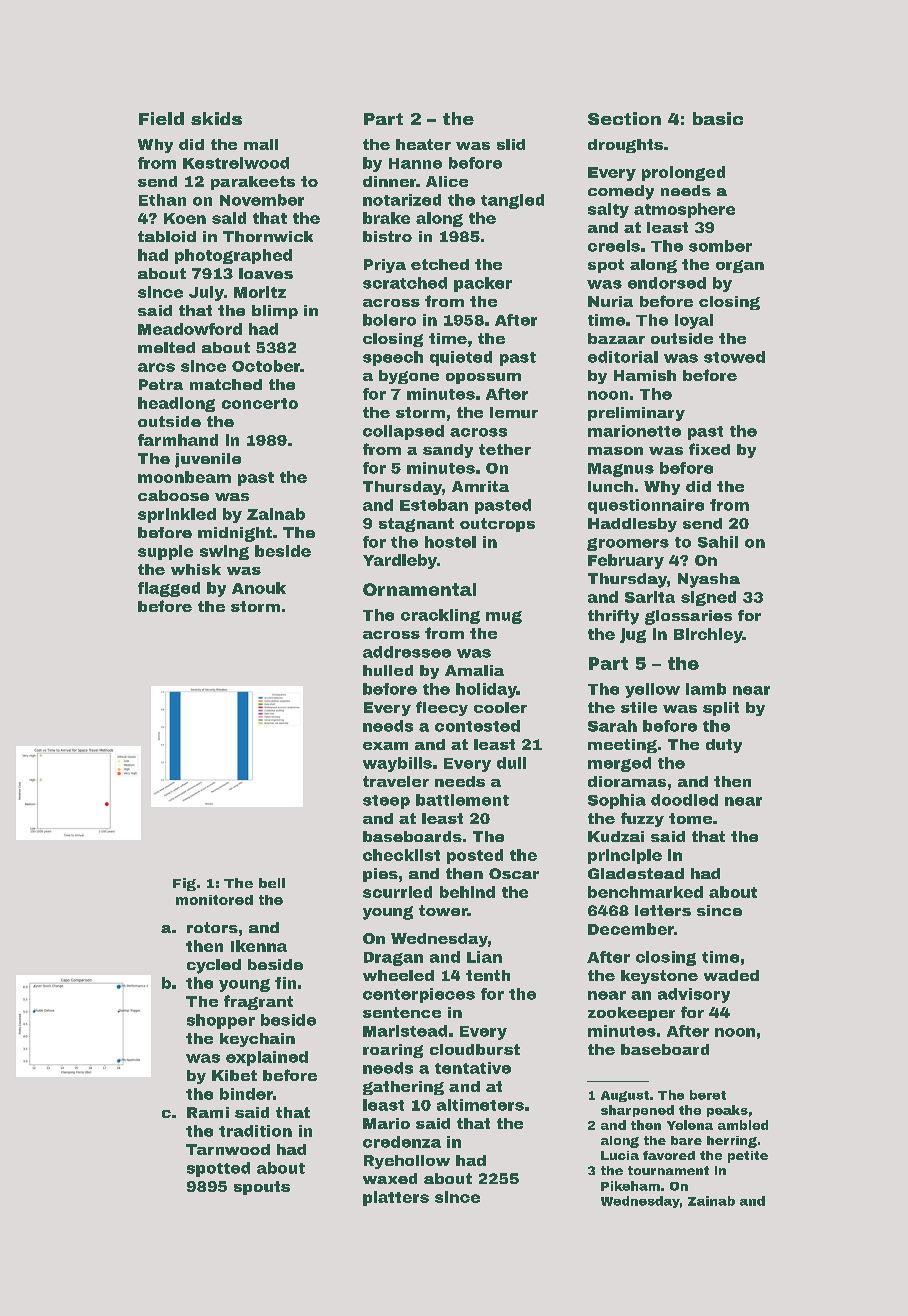  What do you see at coordinates (720, 246) in the image?
I see `somber` at bounding box center [720, 246].
